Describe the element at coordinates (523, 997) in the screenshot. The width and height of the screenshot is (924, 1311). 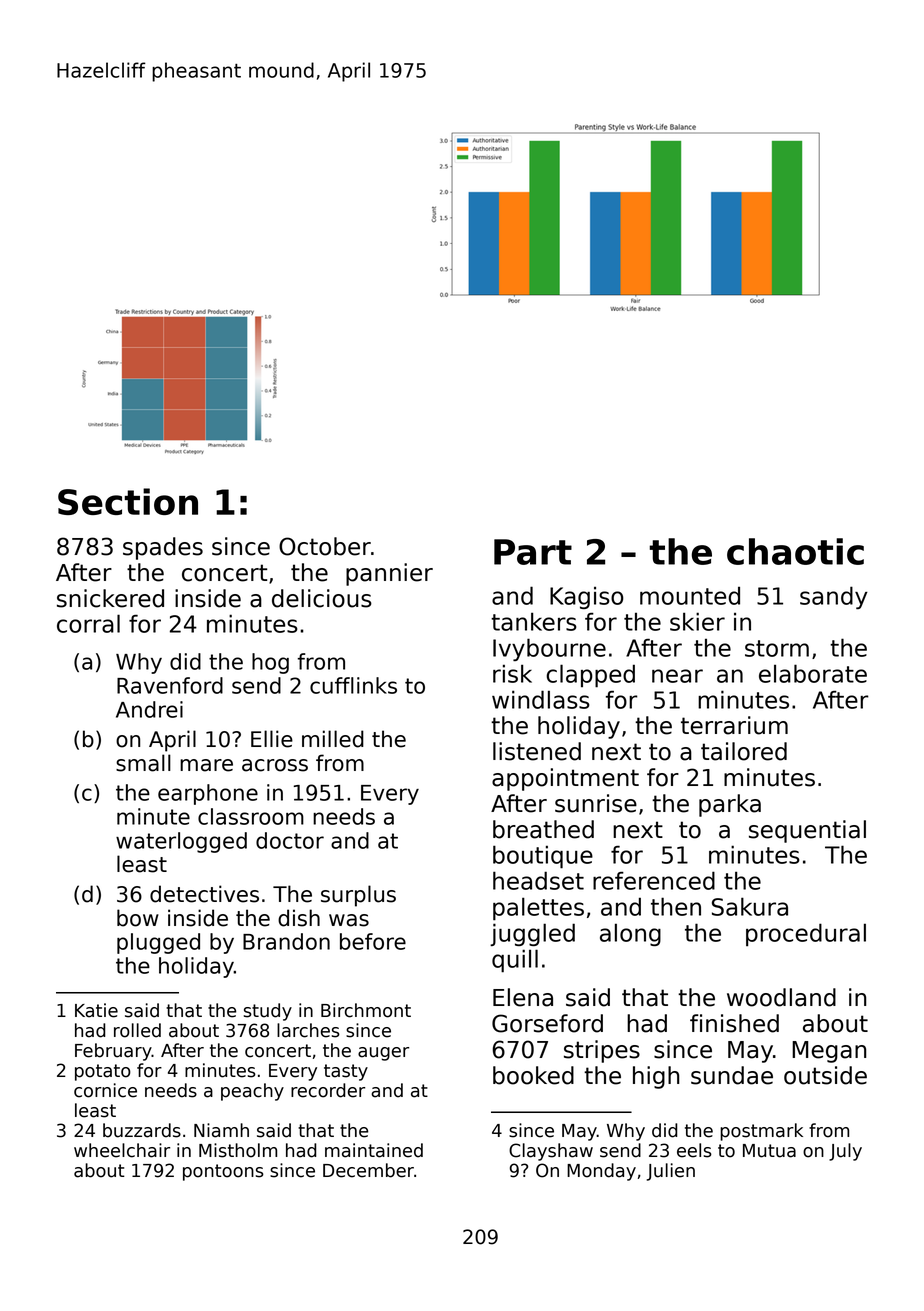
I see `Elena` at that location.
